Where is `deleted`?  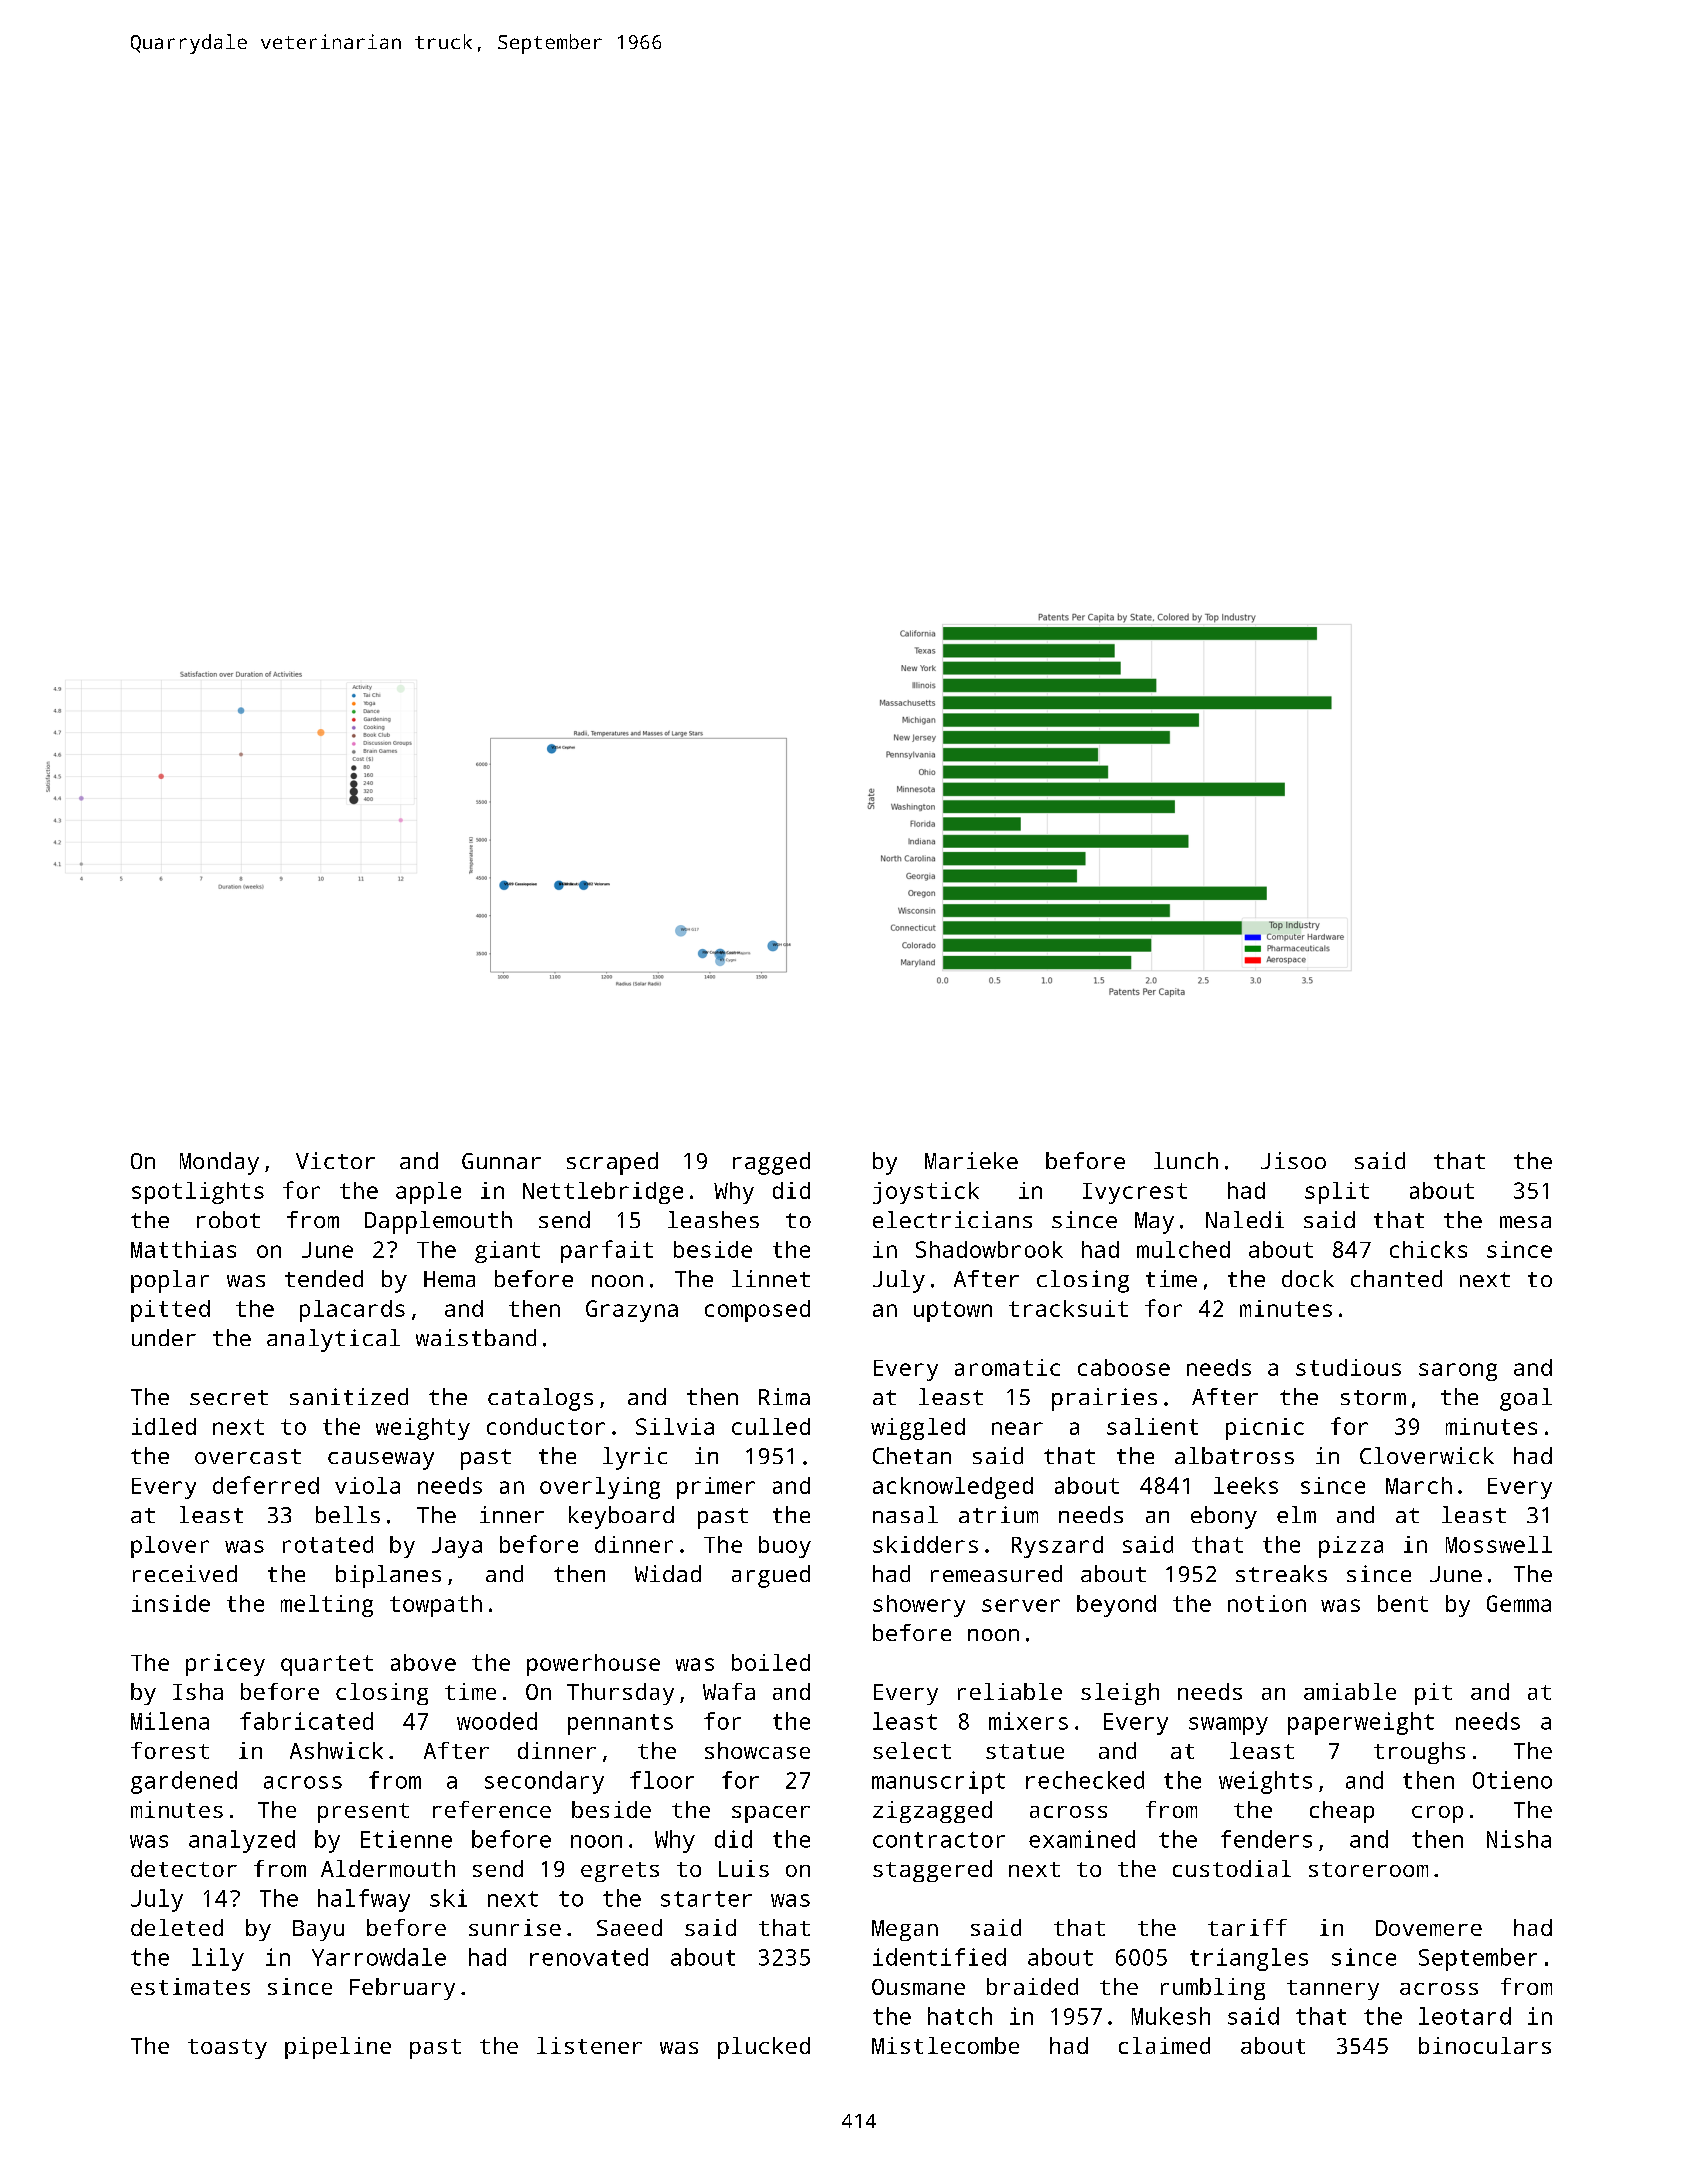 deleted is located at coordinates (177, 1927).
